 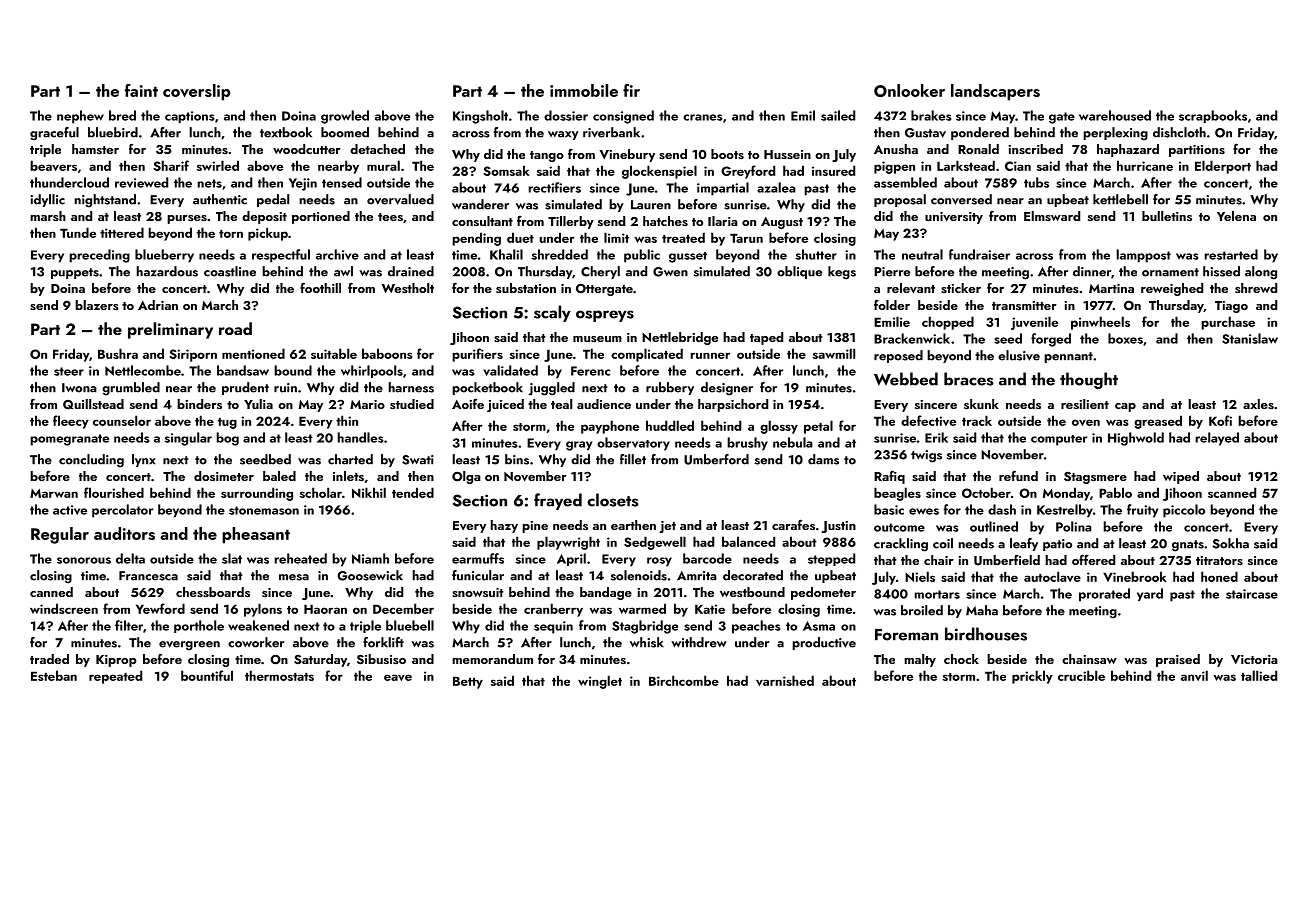 I want to click on reweighed, so click(x=1172, y=289).
